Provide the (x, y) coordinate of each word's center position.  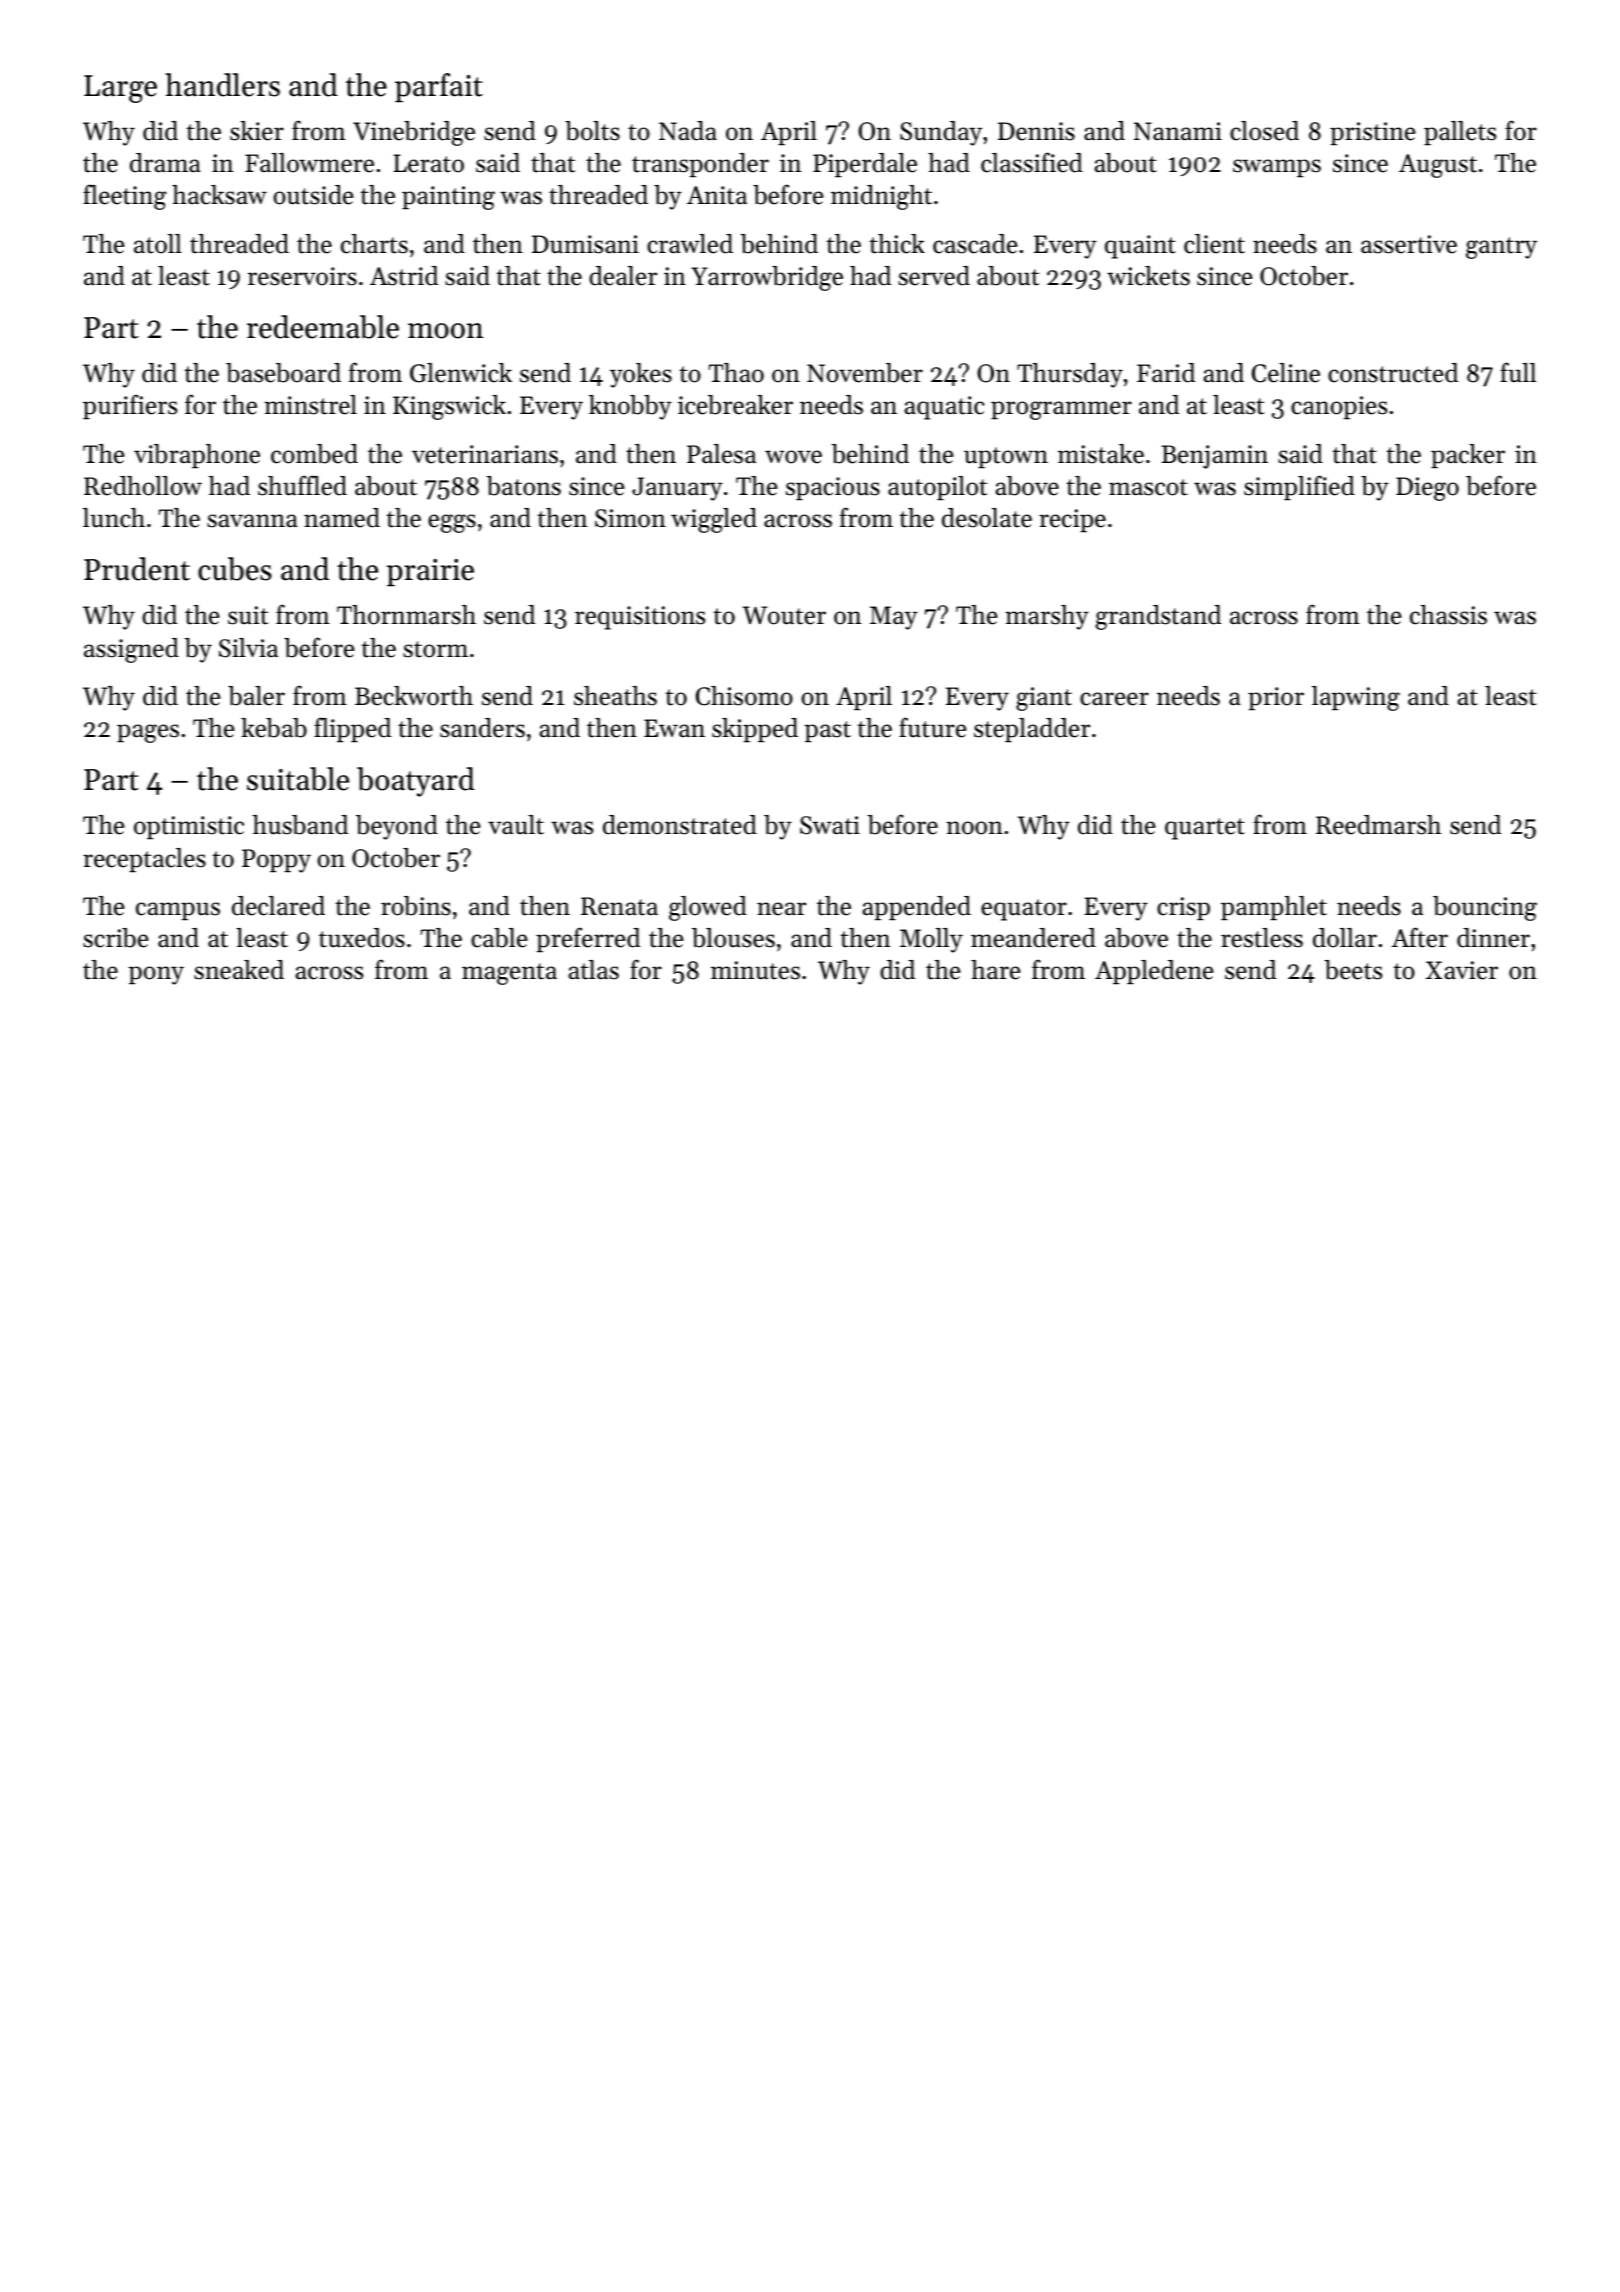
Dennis (1036, 131)
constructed (1393, 373)
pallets (1460, 133)
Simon (630, 518)
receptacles (144, 860)
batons (523, 486)
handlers (222, 85)
